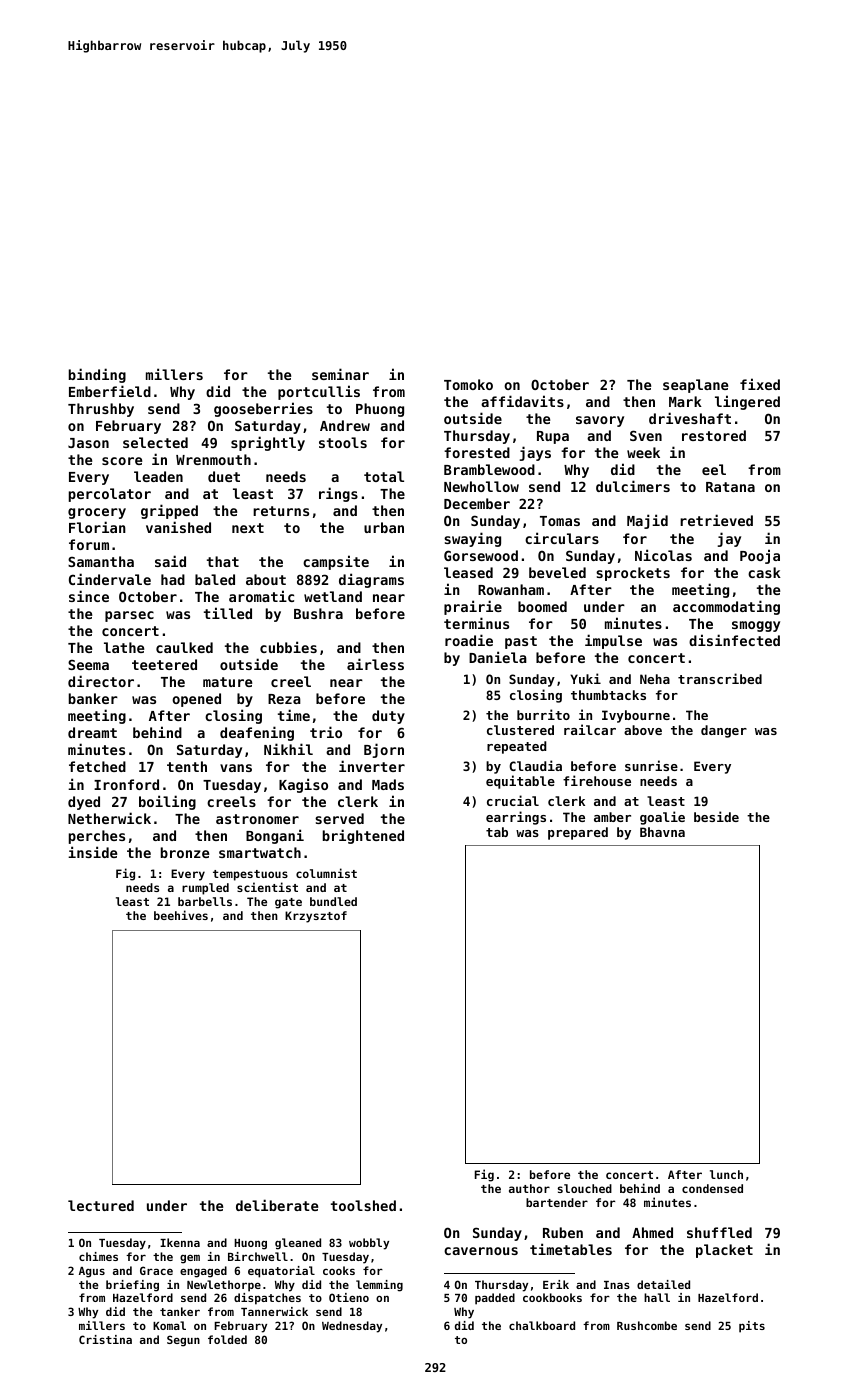 This page has width=849, height=1400. Describe the element at coordinates (181, 915) in the page. I see `beehives` at that location.
